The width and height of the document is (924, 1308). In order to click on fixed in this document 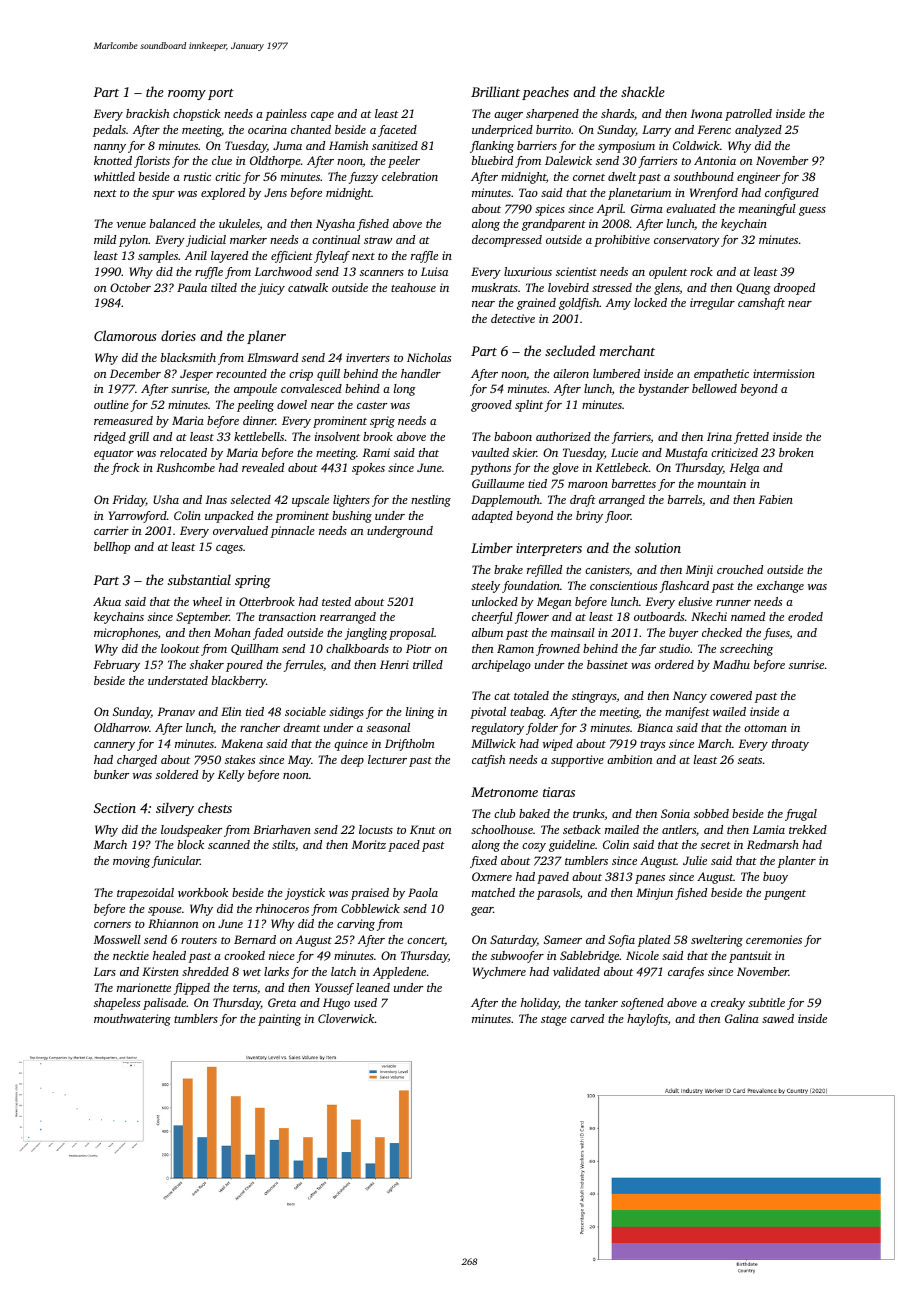, I will do `click(483, 862)`.
